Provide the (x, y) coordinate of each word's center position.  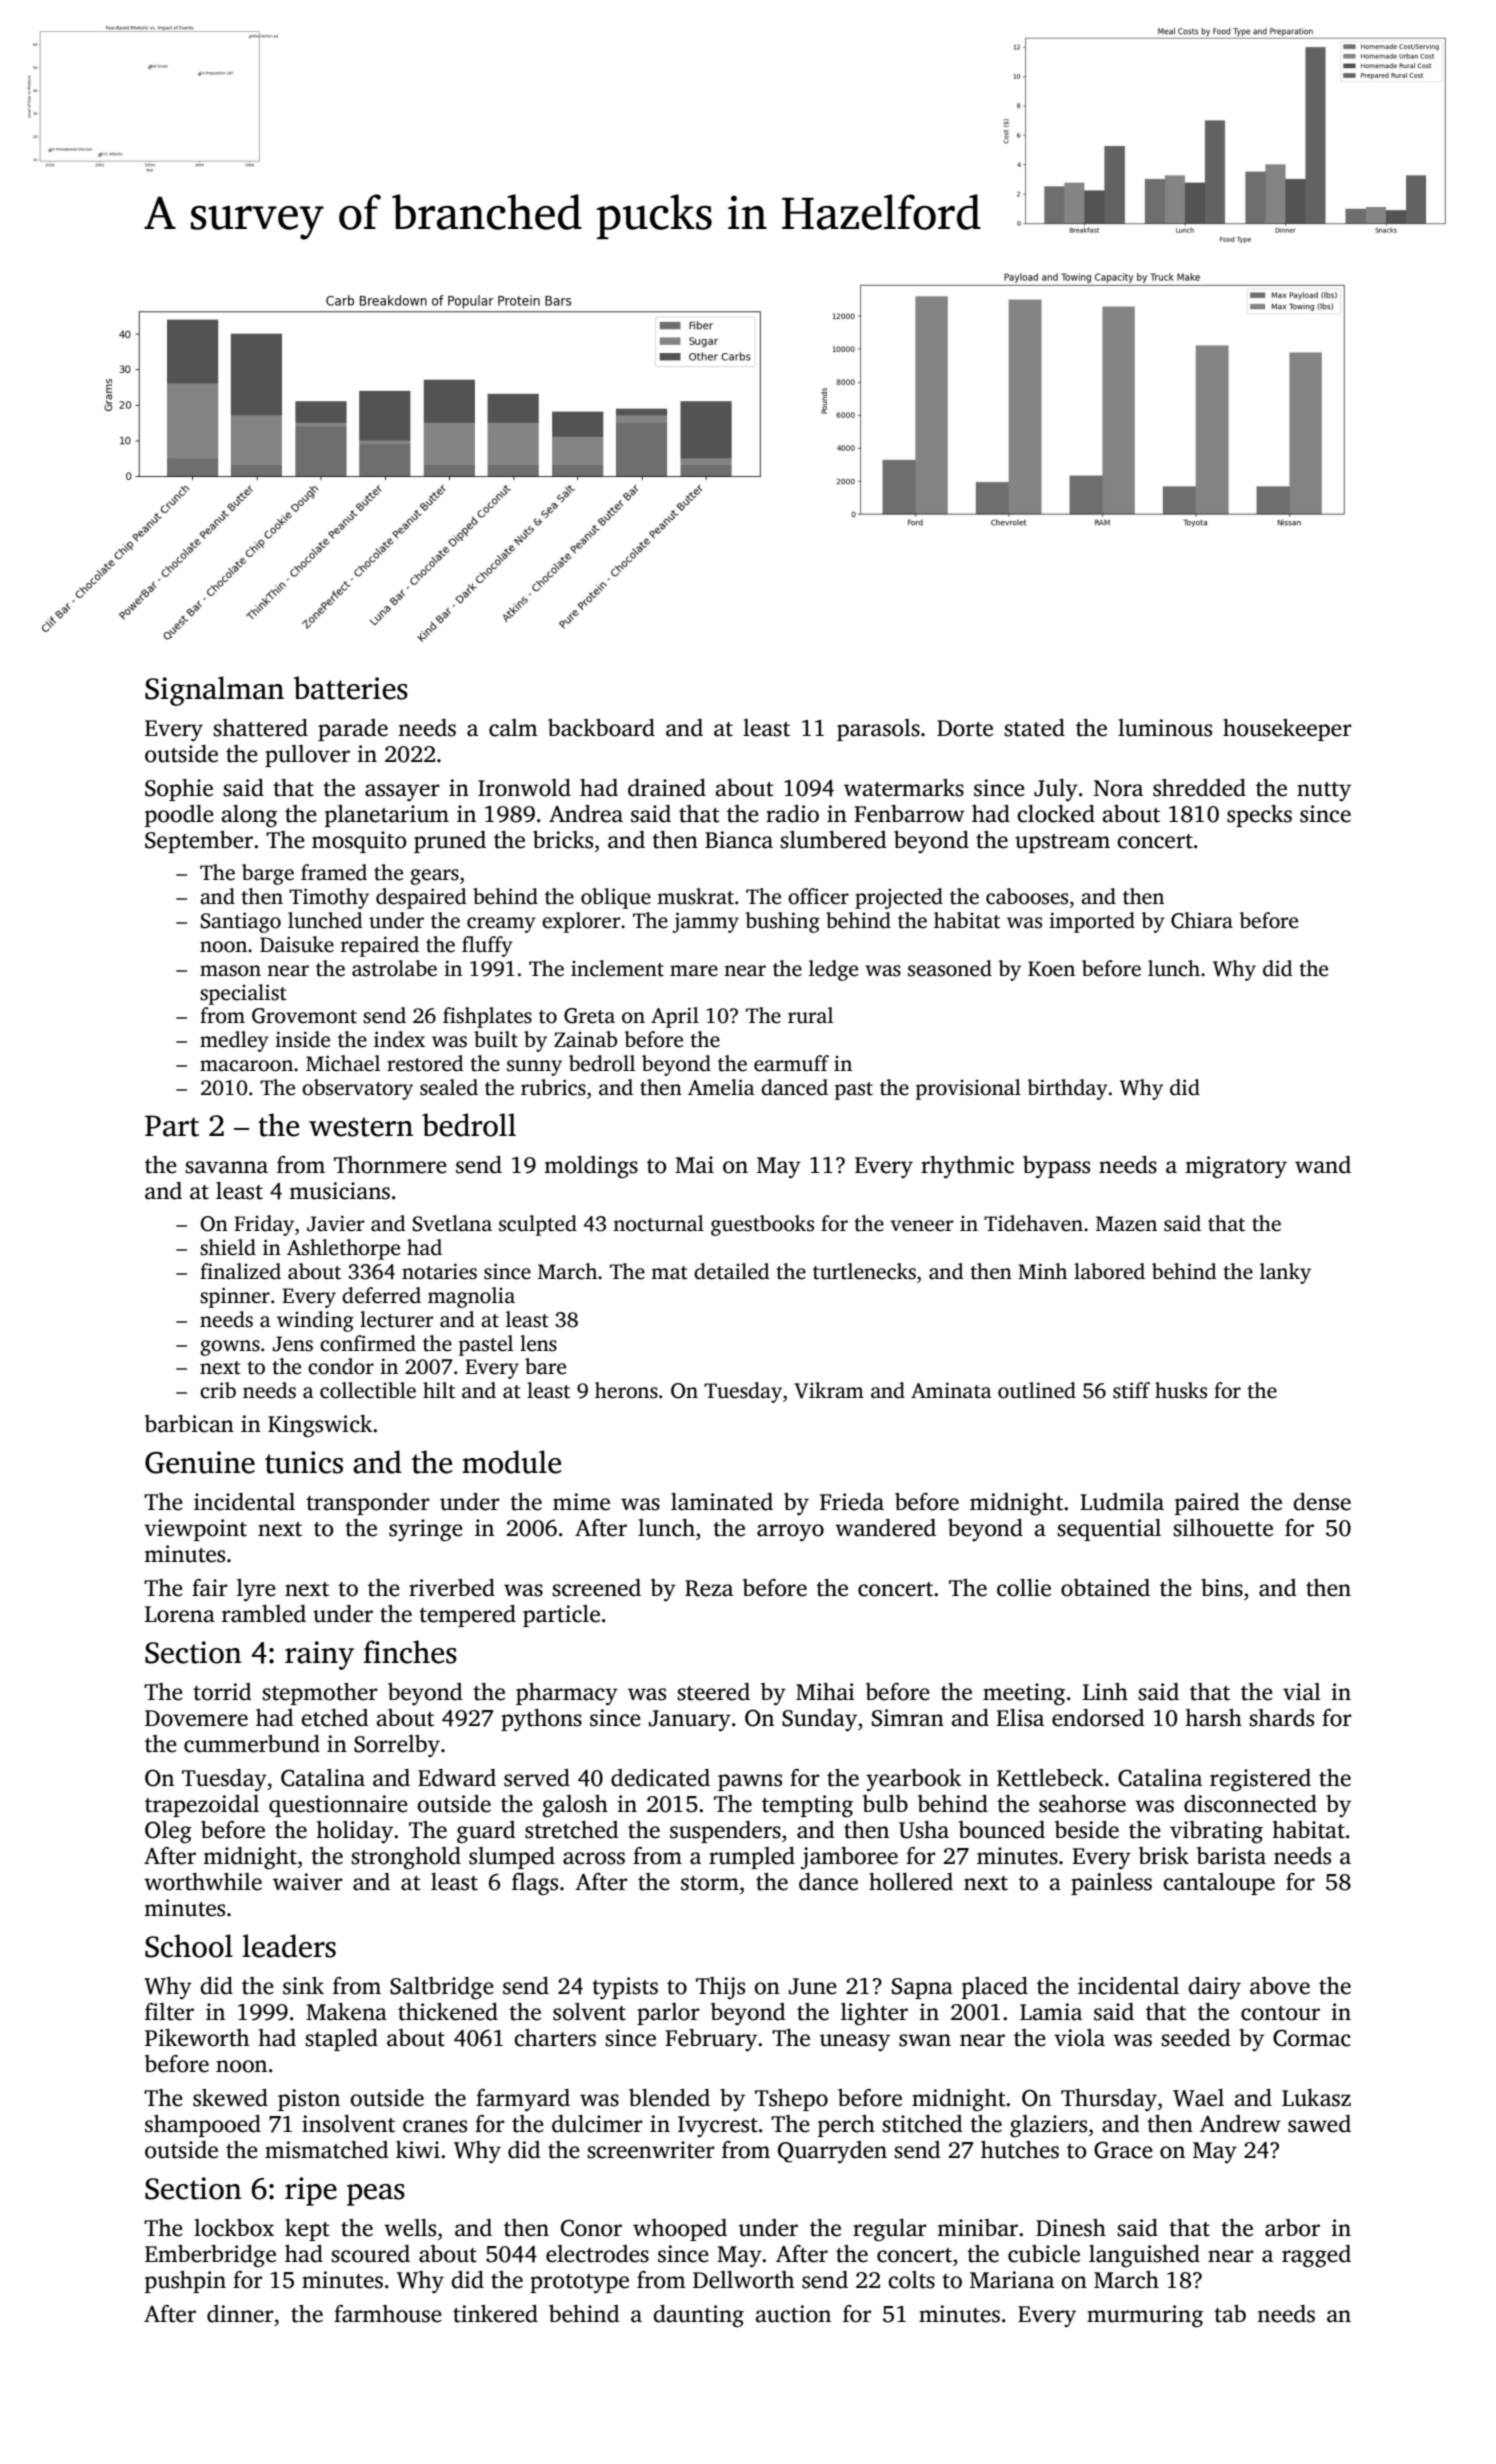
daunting (698, 2316)
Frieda (852, 1502)
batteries (351, 688)
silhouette (1223, 1528)
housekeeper (1287, 730)
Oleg (168, 1832)
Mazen (1126, 1224)
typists (625, 1988)
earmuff (791, 1063)
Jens (293, 1344)
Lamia (1051, 2012)
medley (234, 1041)
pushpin (185, 2282)
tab (1230, 2314)
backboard (601, 728)
